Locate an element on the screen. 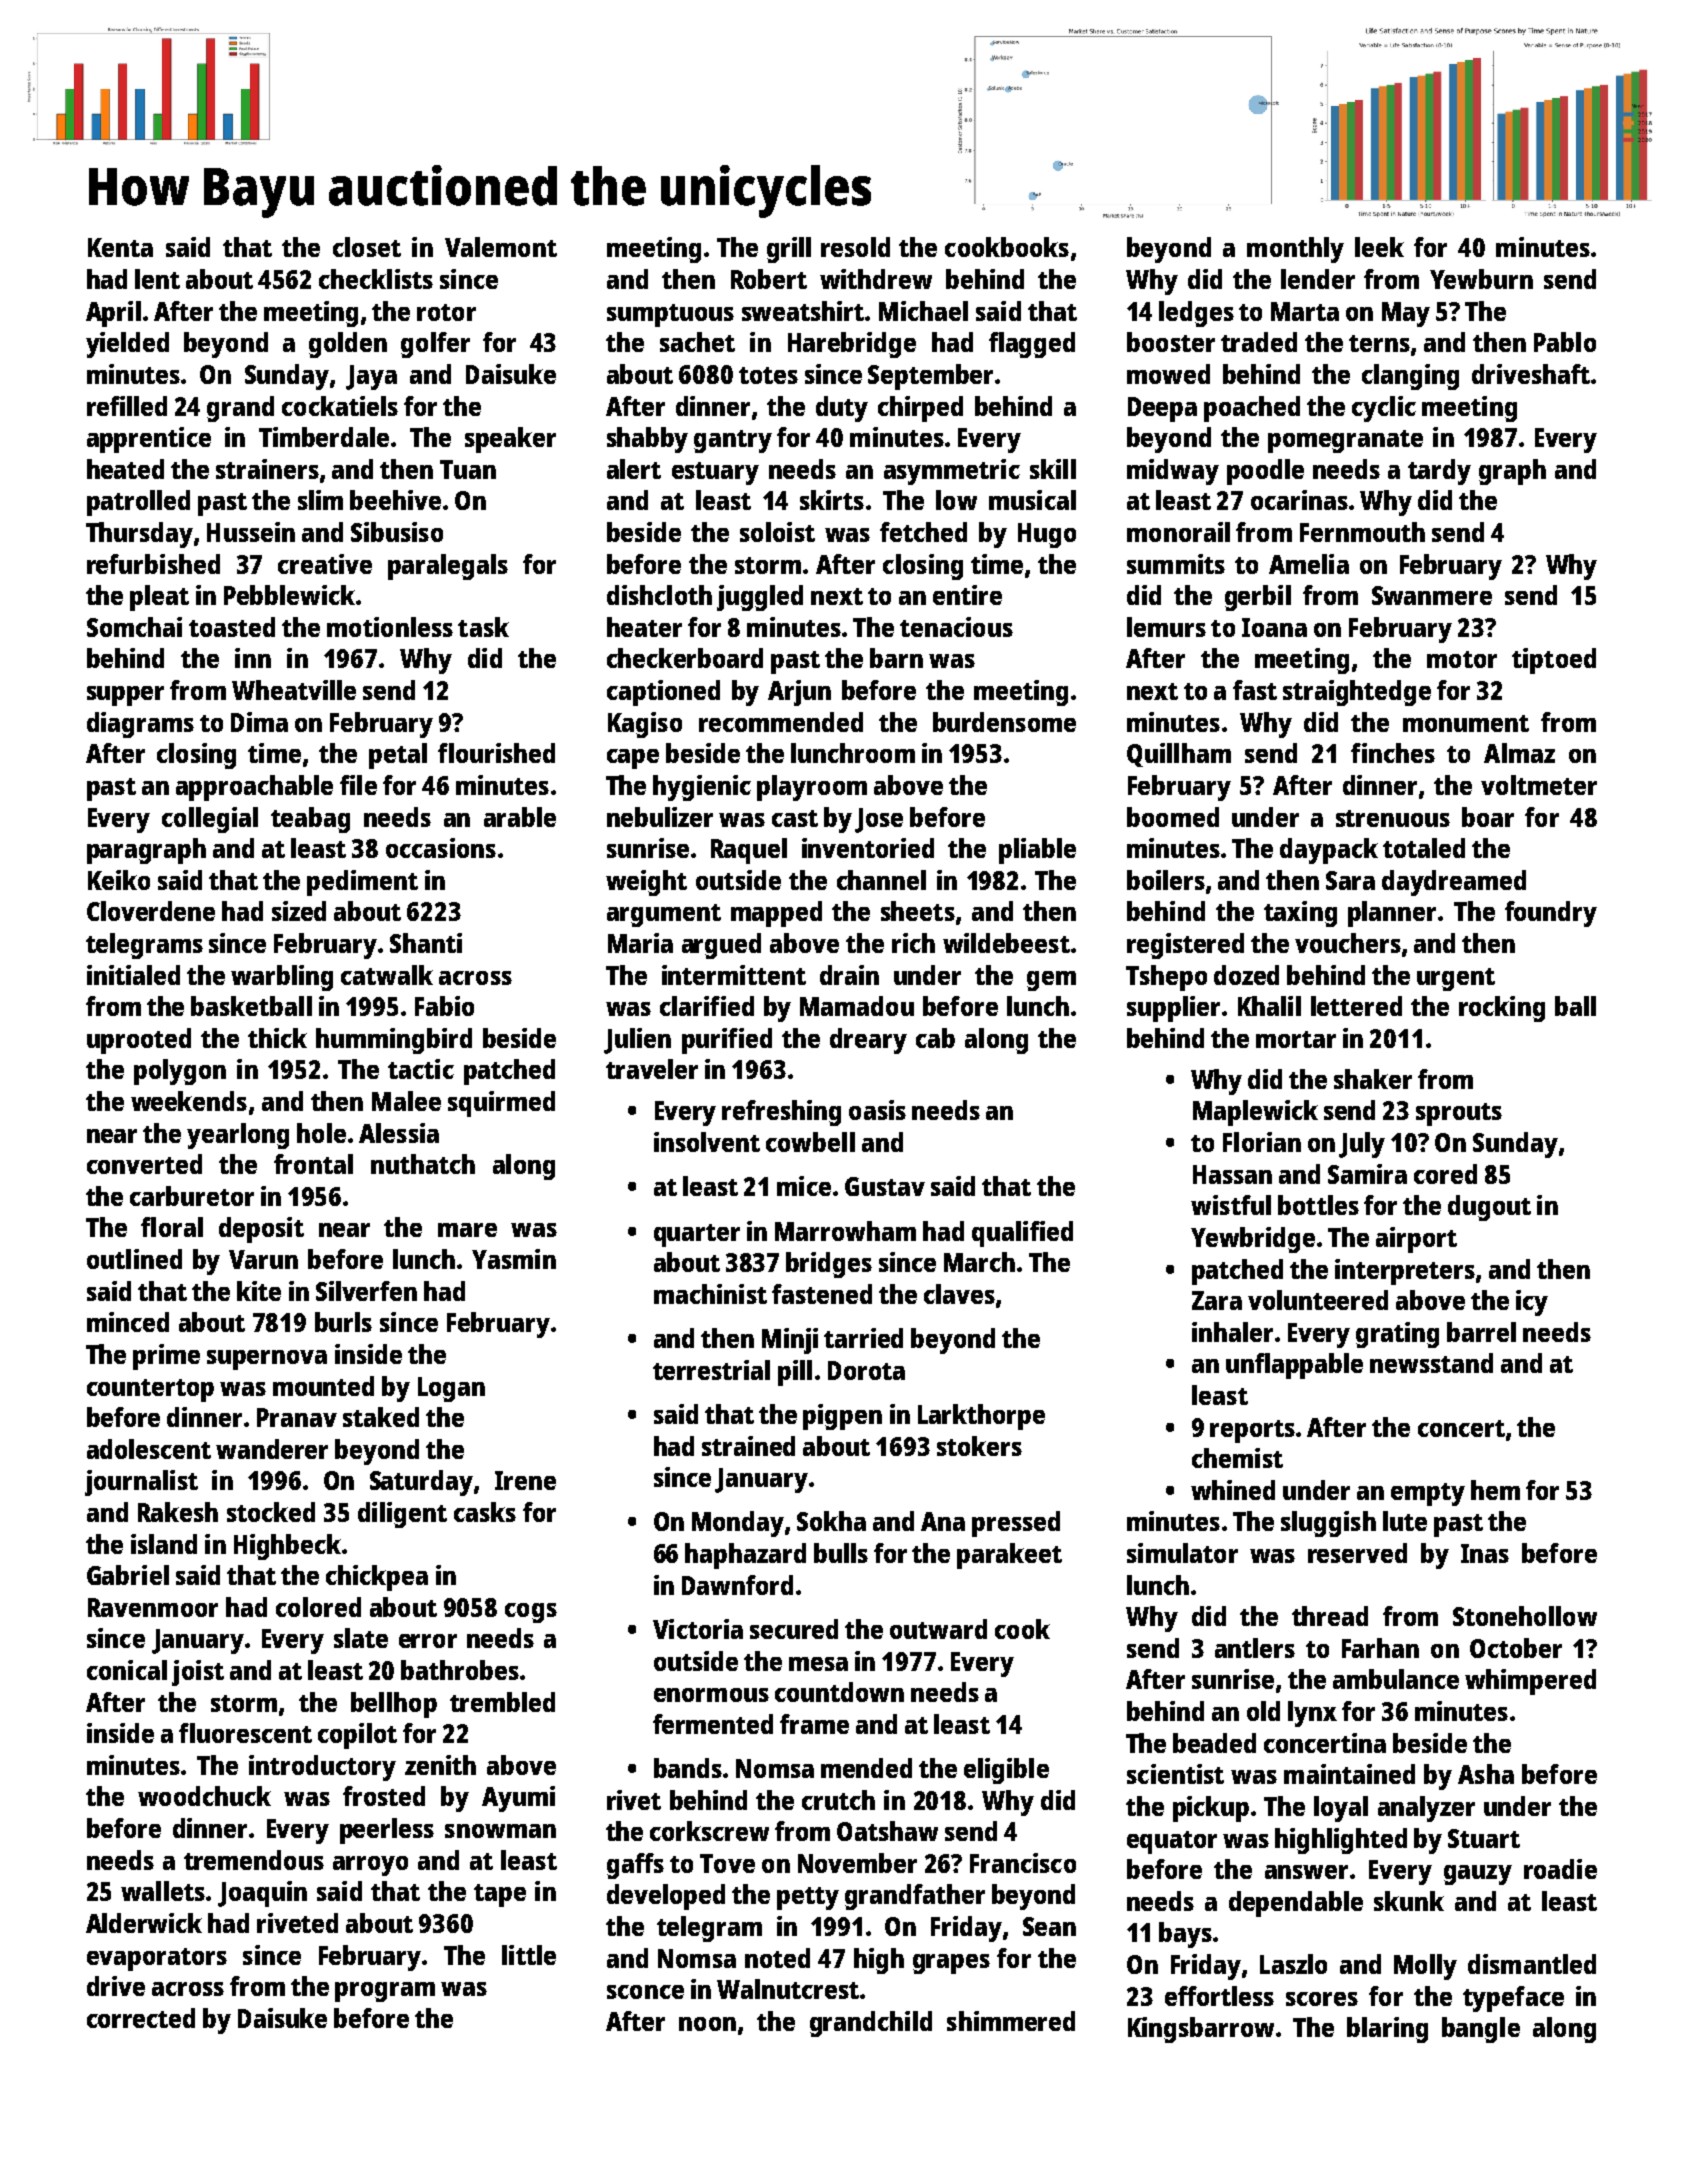 The height and width of the screenshot is (2178, 1683). haphazard is located at coordinates (745, 1556).
